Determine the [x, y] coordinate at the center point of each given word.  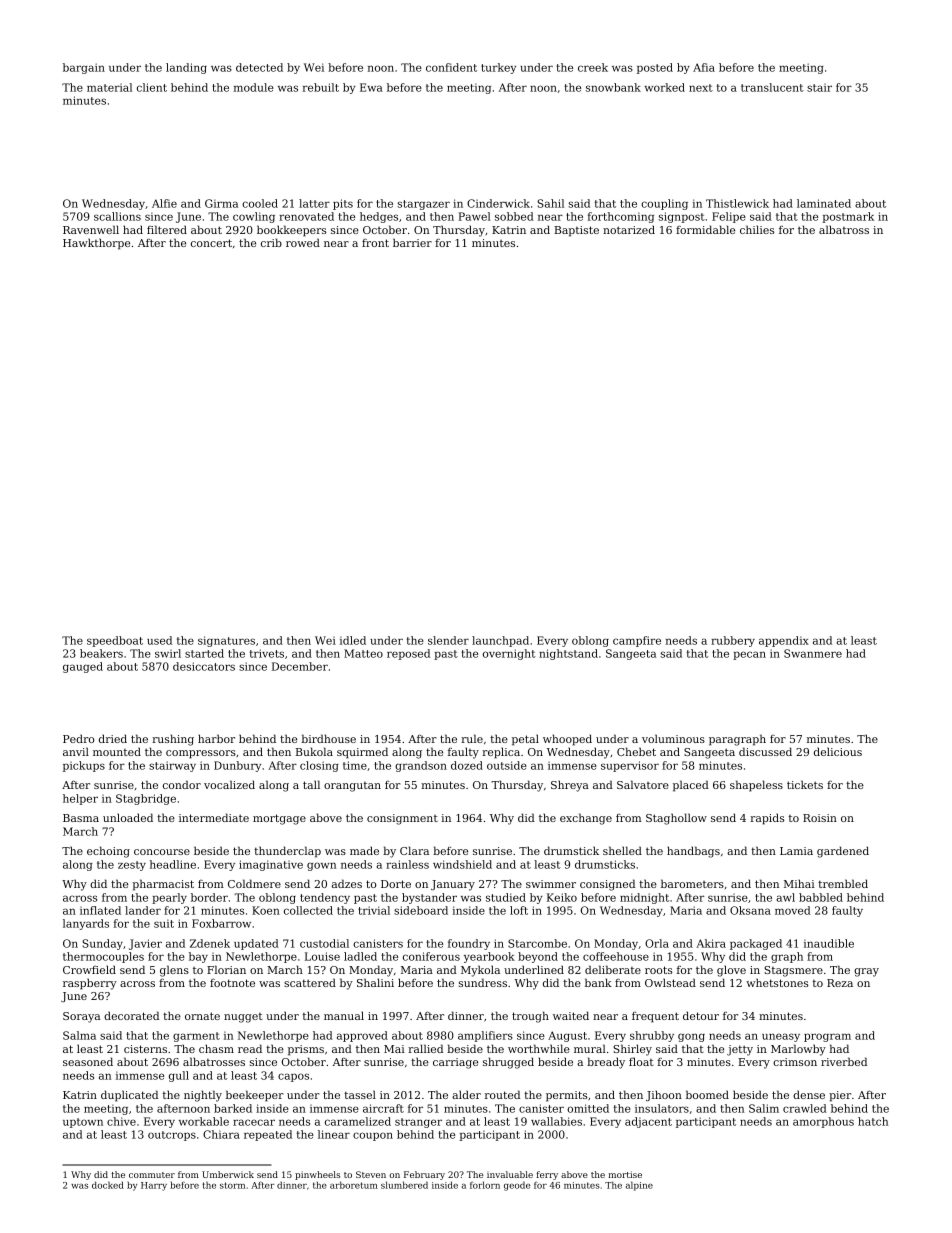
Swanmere [813, 653]
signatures [226, 641]
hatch [873, 1121]
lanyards [86, 924]
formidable [705, 229]
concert [211, 243]
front [375, 243]
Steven [371, 1174]
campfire [637, 641]
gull [179, 1076]
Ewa [371, 87]
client [152, 87]
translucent [772, 87]
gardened [843, 852]
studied [506, 897]
